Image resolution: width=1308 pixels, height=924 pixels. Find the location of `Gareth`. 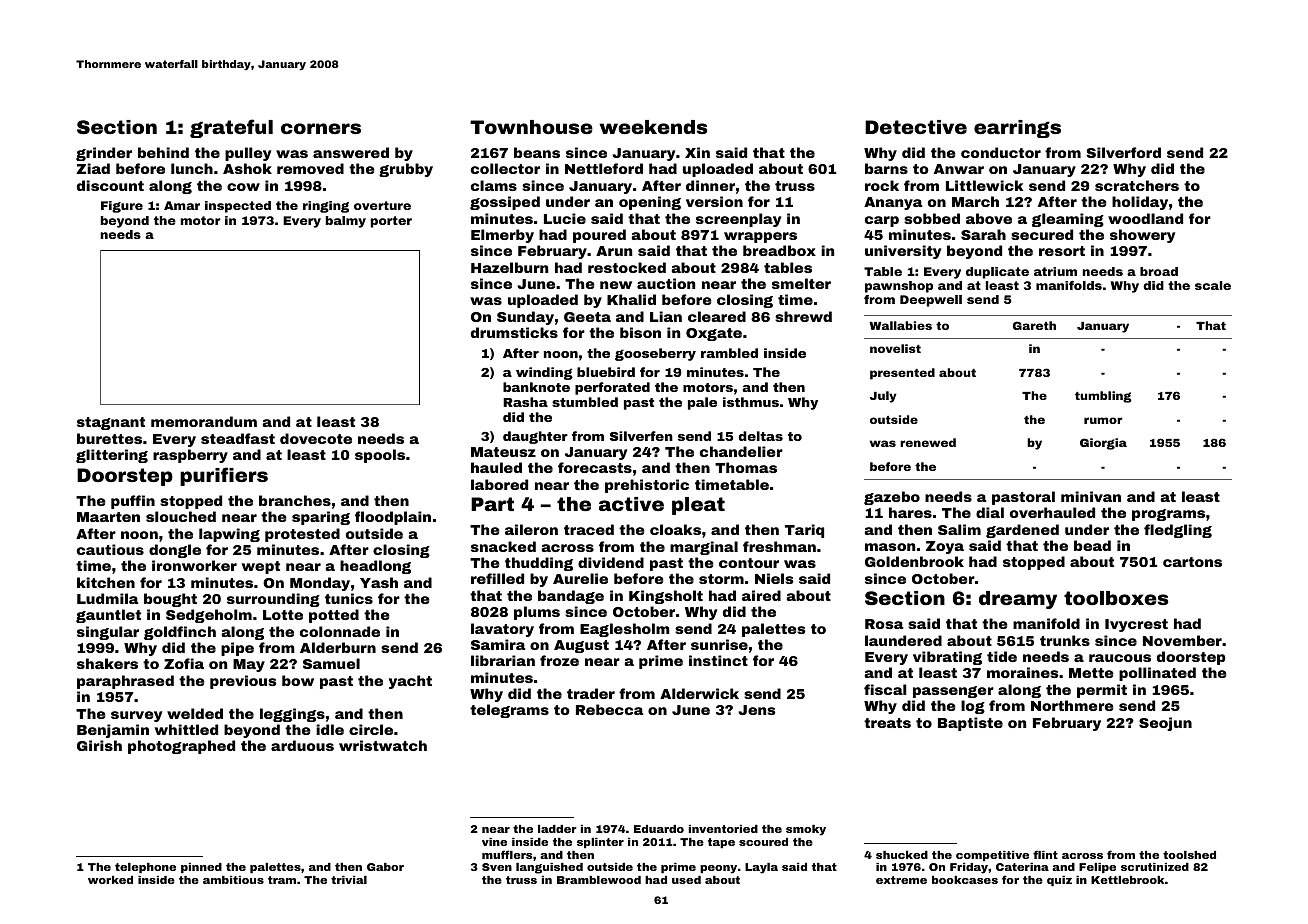

Gareth is located at coordinates (1034, 325).
